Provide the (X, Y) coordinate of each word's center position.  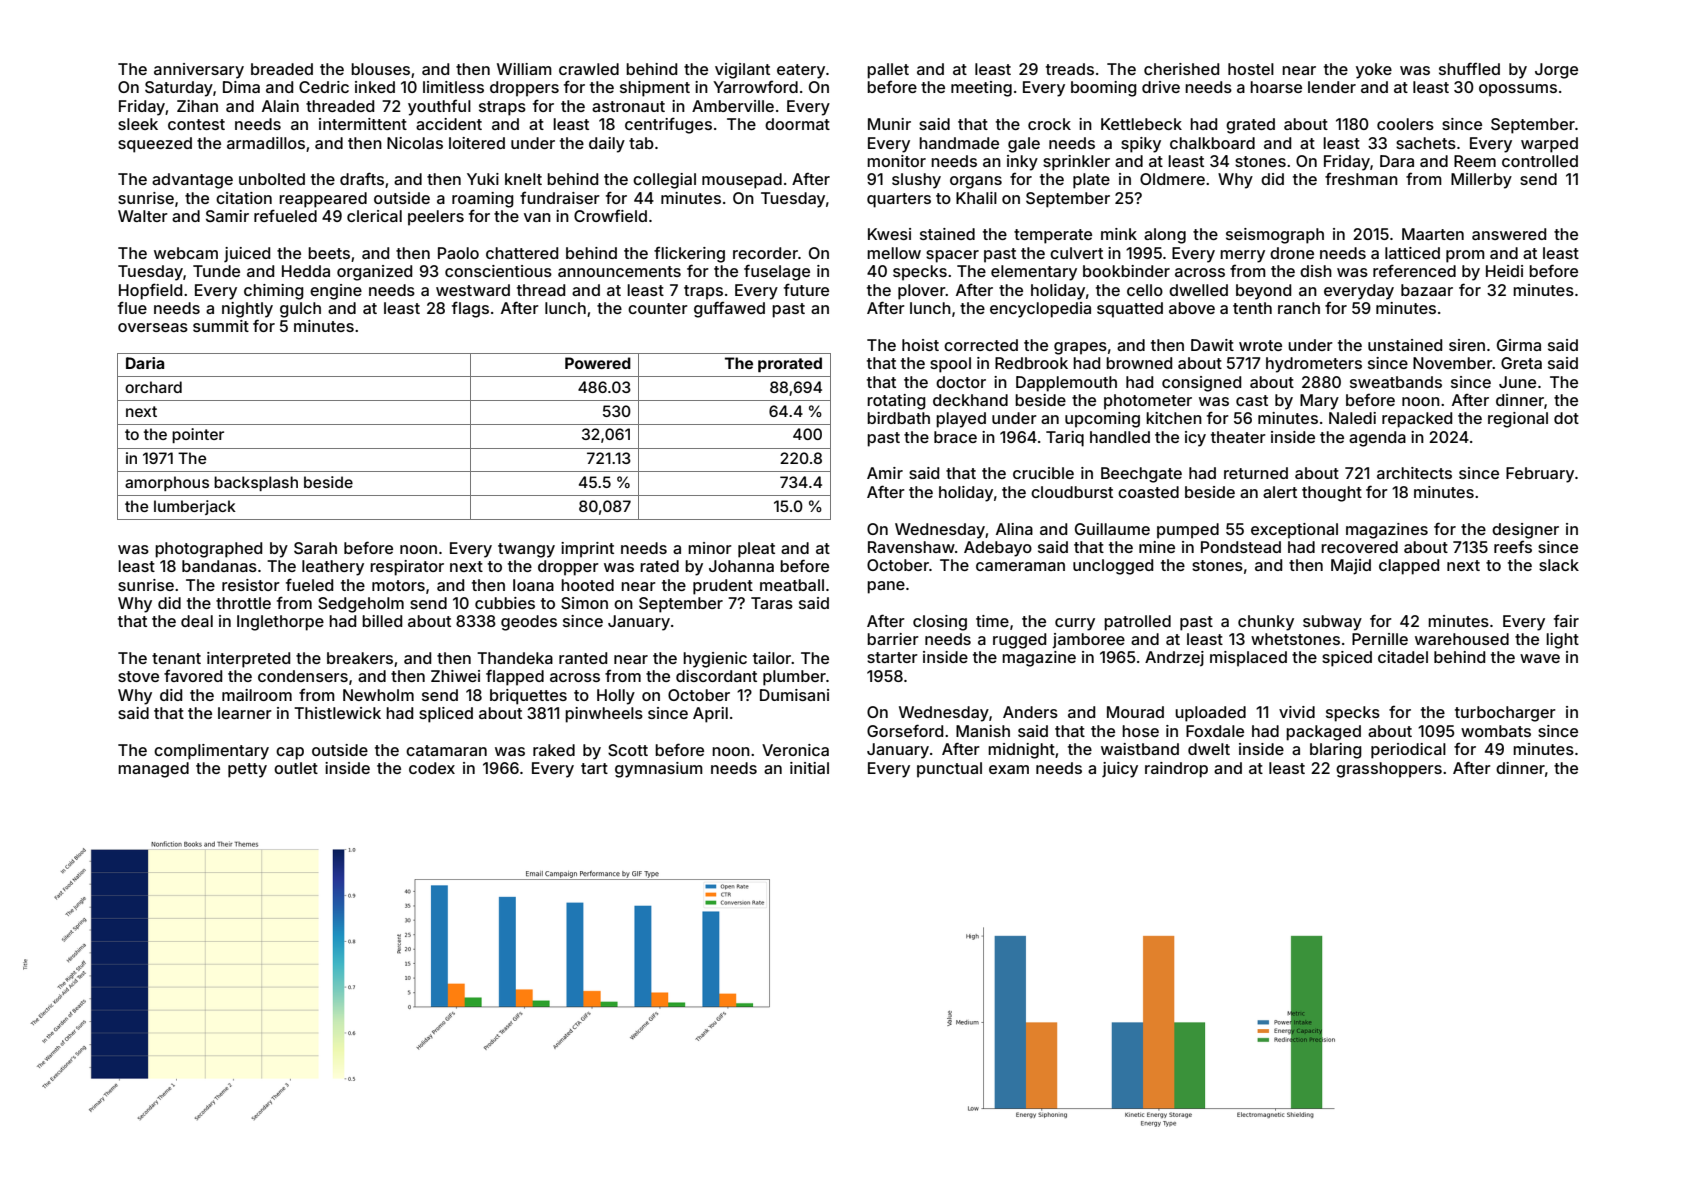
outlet (296, 768)
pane (886, 587)
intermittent (363, 124)
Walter (143, 216)
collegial (664, 181)
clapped (1409, 567)
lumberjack (195, 507)
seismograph (1275, 236)
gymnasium (659, 770)
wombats (1496, 731)
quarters (899, 200)
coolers (1405, 124)
